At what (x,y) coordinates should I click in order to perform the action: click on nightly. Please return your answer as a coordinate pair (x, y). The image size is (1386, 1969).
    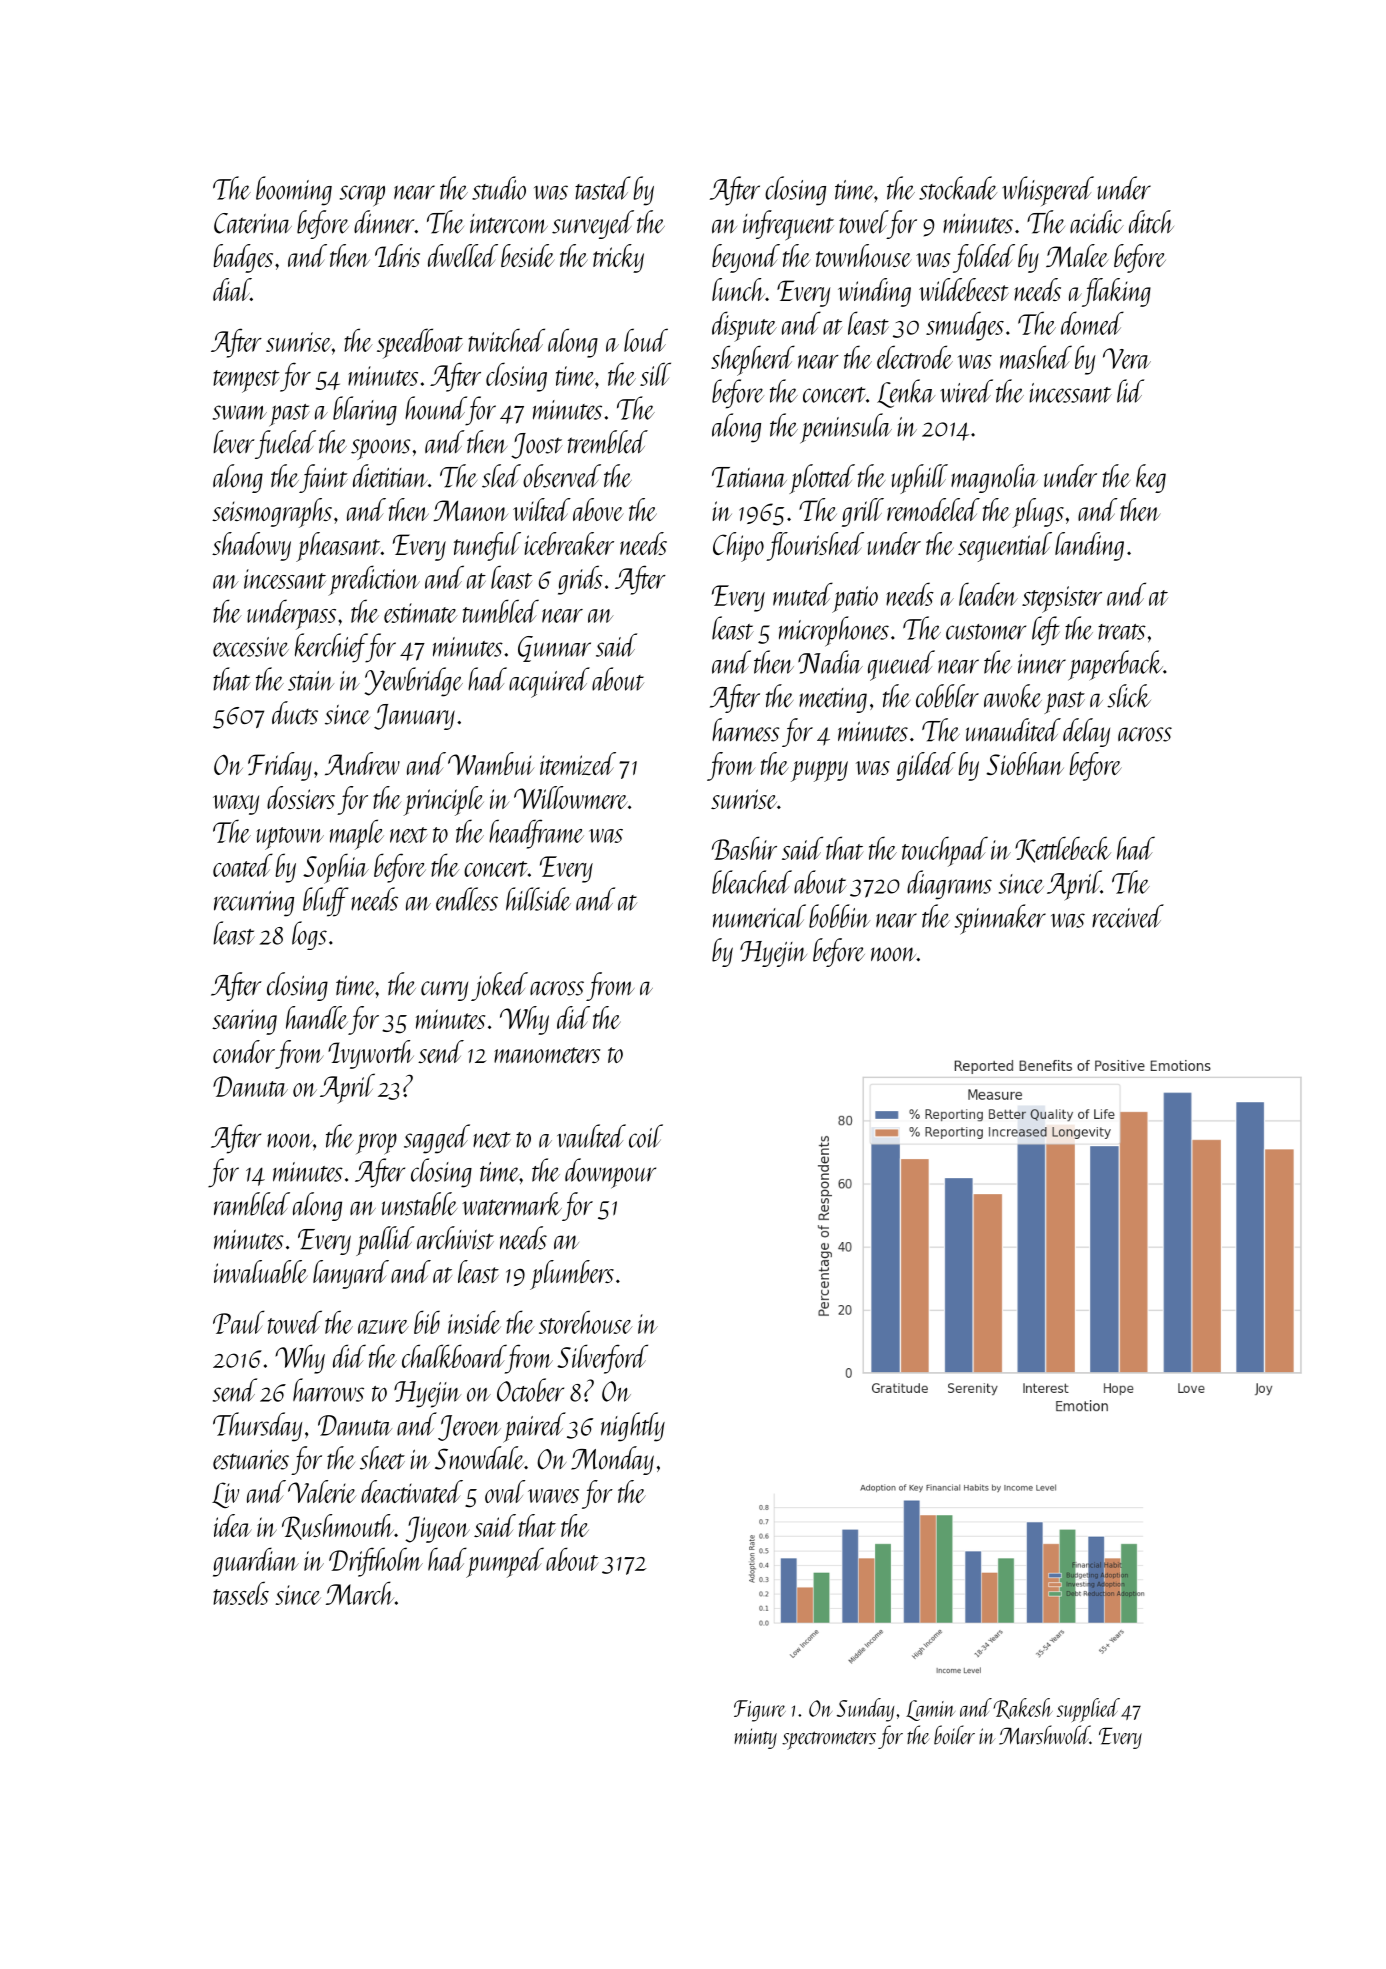
    Looking at the image, I should click on (633, 1427).
